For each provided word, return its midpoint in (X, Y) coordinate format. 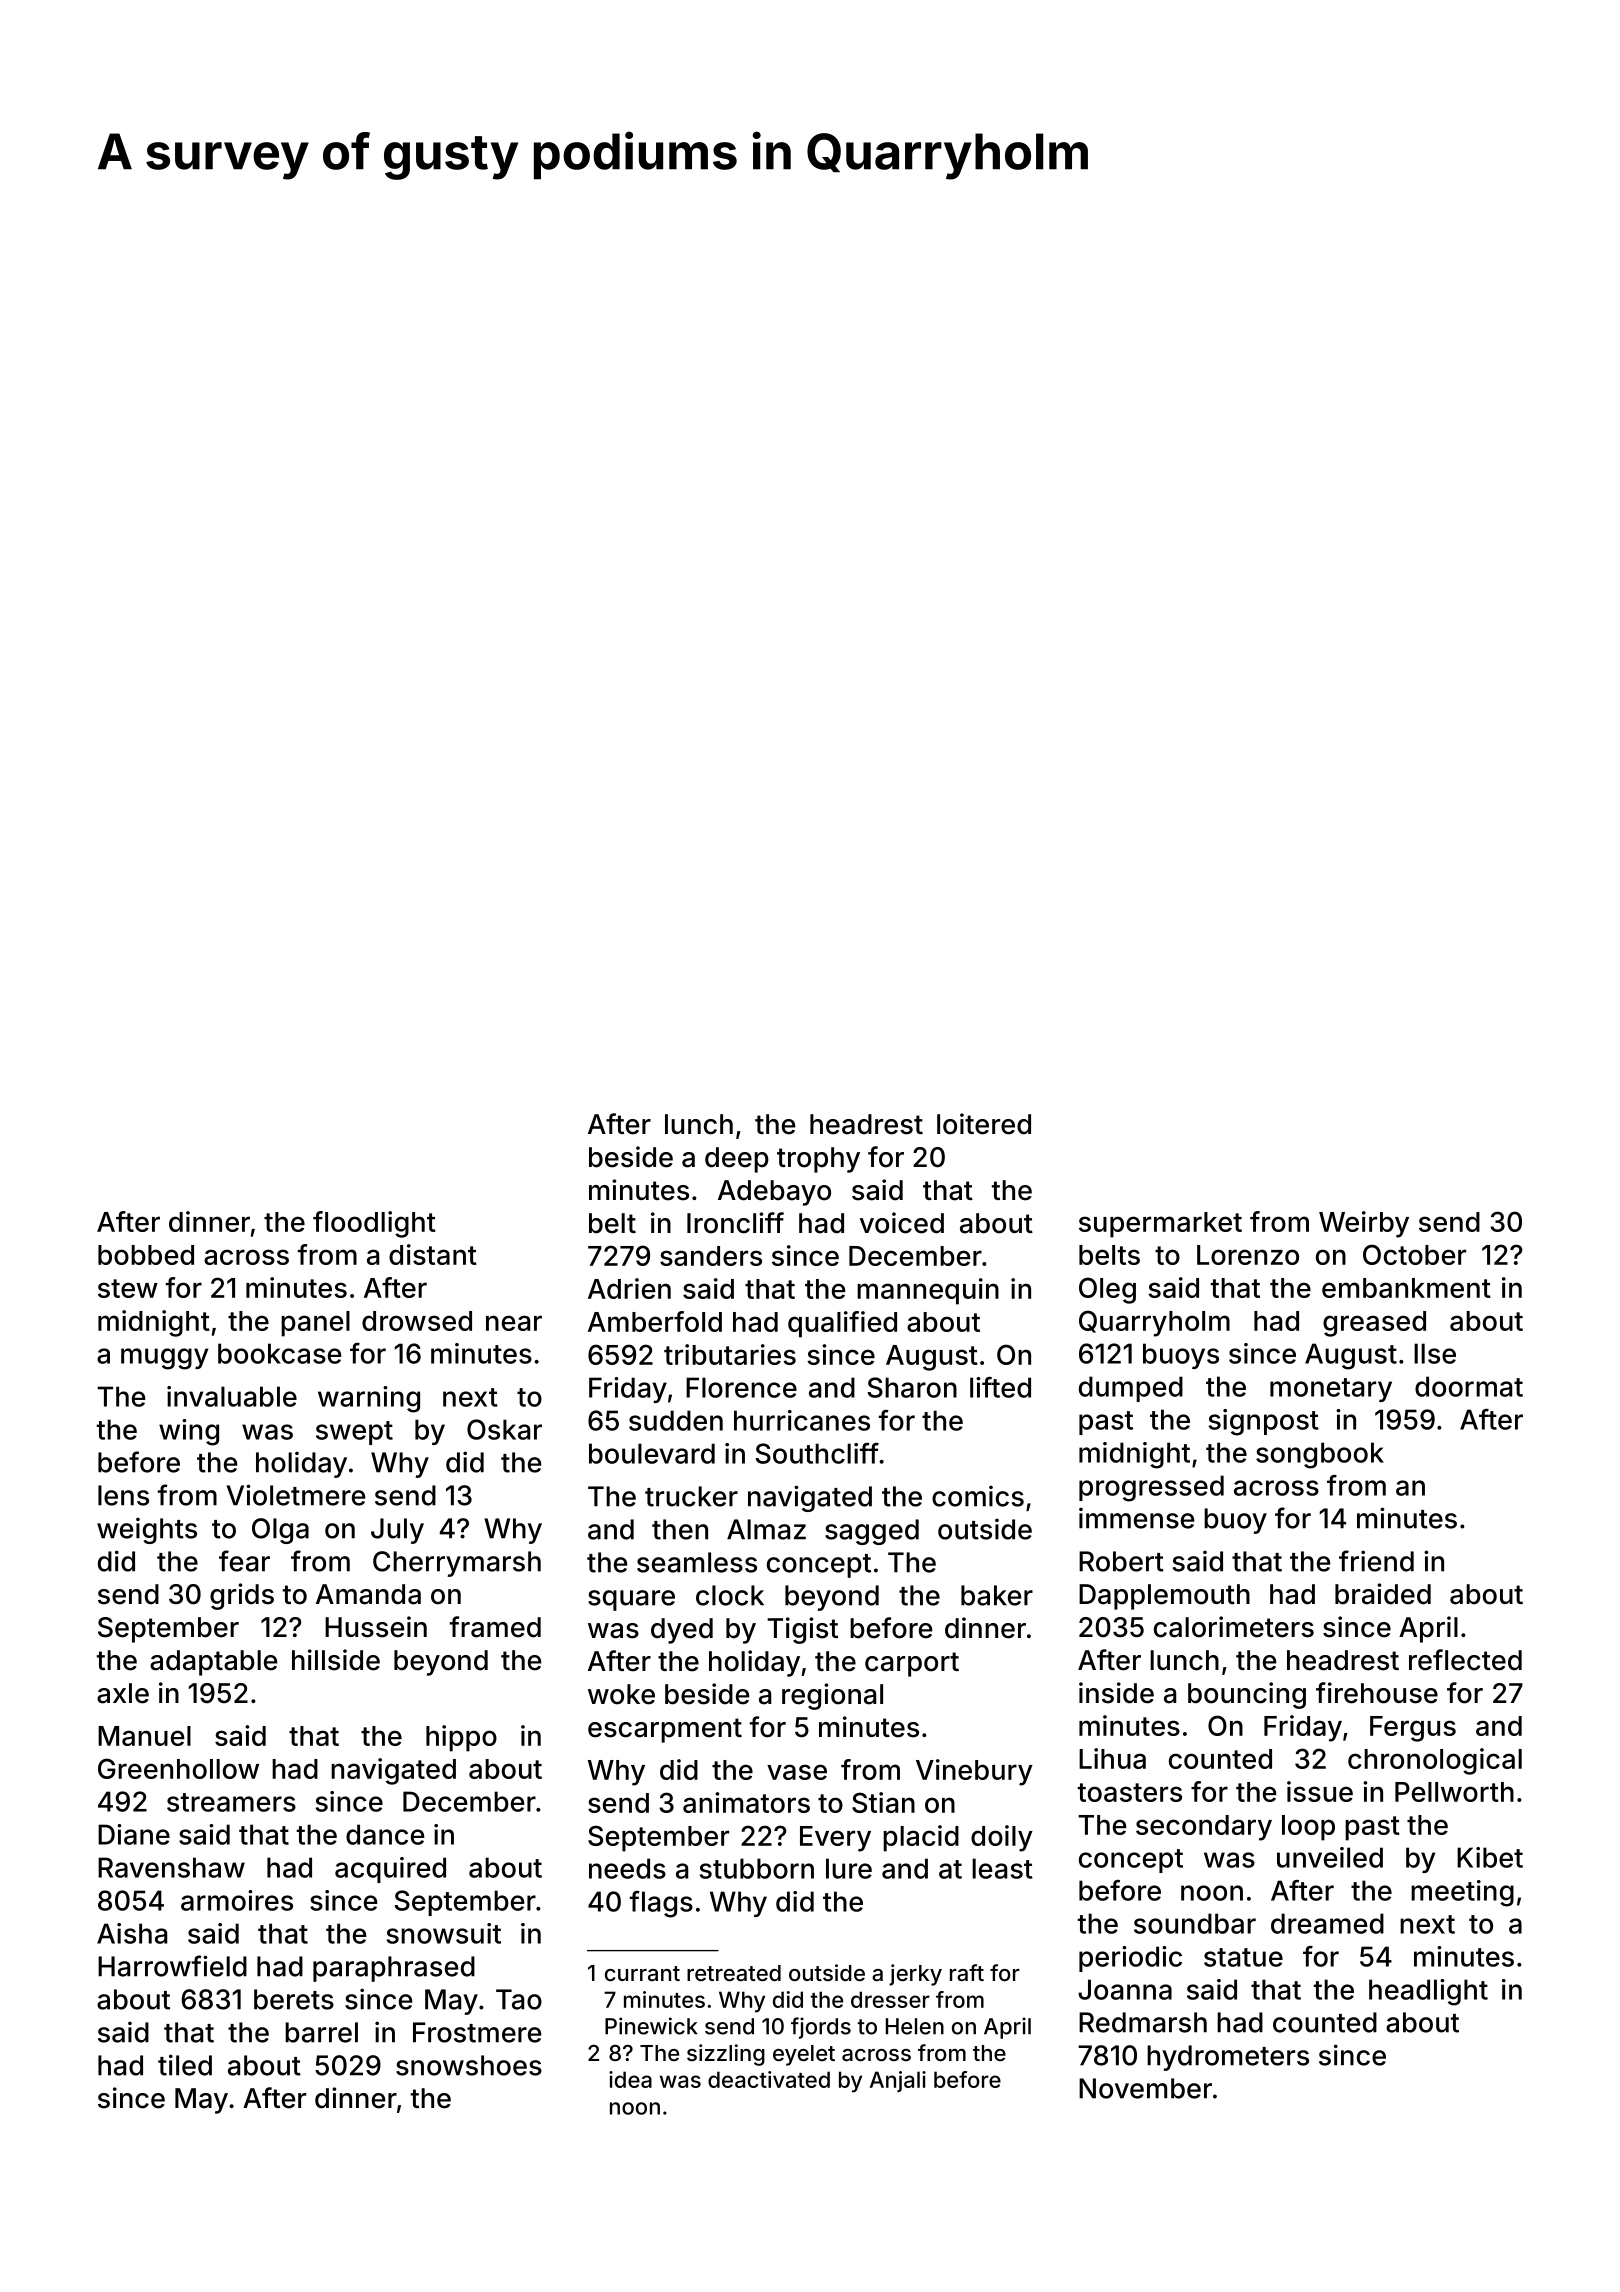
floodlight (374, 1224)
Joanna (1125, 1989)
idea (630, 2079)
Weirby (1364, 1224)
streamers (231, 1802)
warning (369, 1399)
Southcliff (817, 1453)
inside (1116, 1693)
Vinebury (974, 1772)
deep (737, 1160)
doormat (1469, 1386)
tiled (185, 2065)
